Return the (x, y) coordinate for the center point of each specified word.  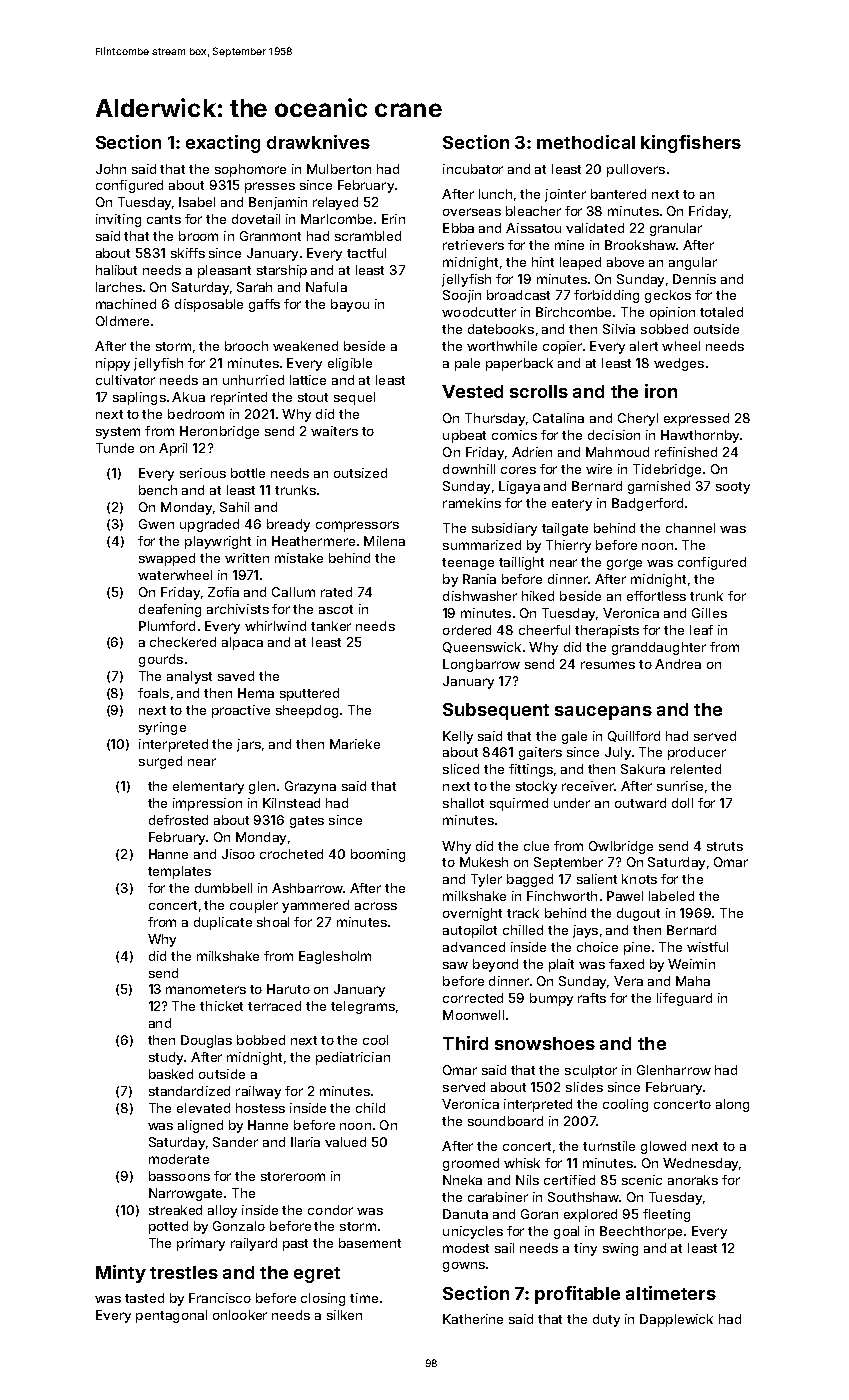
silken (344, 1315)
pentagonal (171, 1316)
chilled (523, 930)
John (111, 169)
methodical (586, 142)
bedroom (196, 414)
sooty (733, 488)
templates (179, 872)
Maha (693, 981)
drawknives (318, 142)
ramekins (472, 503)
